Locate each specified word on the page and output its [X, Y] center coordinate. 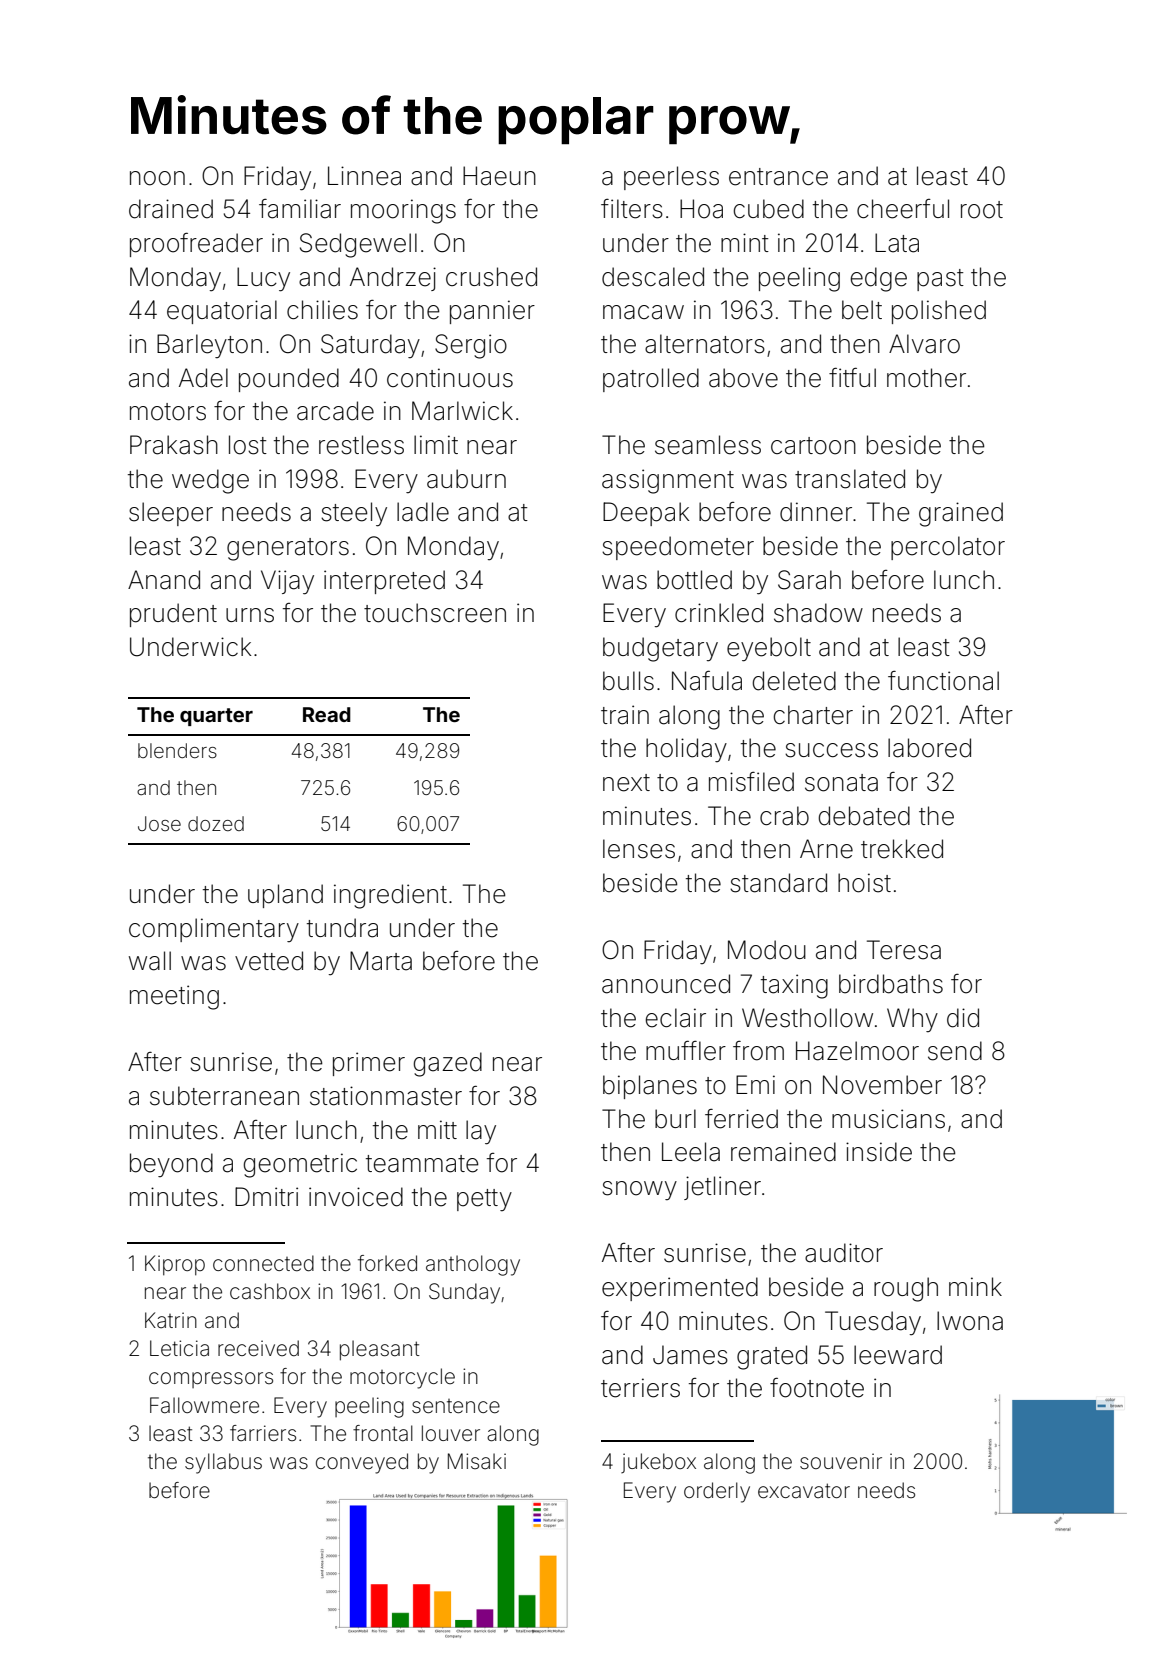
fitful [852, 377]
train [625, 715]
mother [926, 378]
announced [666, 984]
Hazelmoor [857, 1051]
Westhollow [807, 1018]
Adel [203, 378]
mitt [437, 1129]
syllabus [223, 1463]
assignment [668, 481]
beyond [171, 1165]
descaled [653, 277]
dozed [216, 823]
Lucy [263, 279]
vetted [269, 961]
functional [943, 681]
